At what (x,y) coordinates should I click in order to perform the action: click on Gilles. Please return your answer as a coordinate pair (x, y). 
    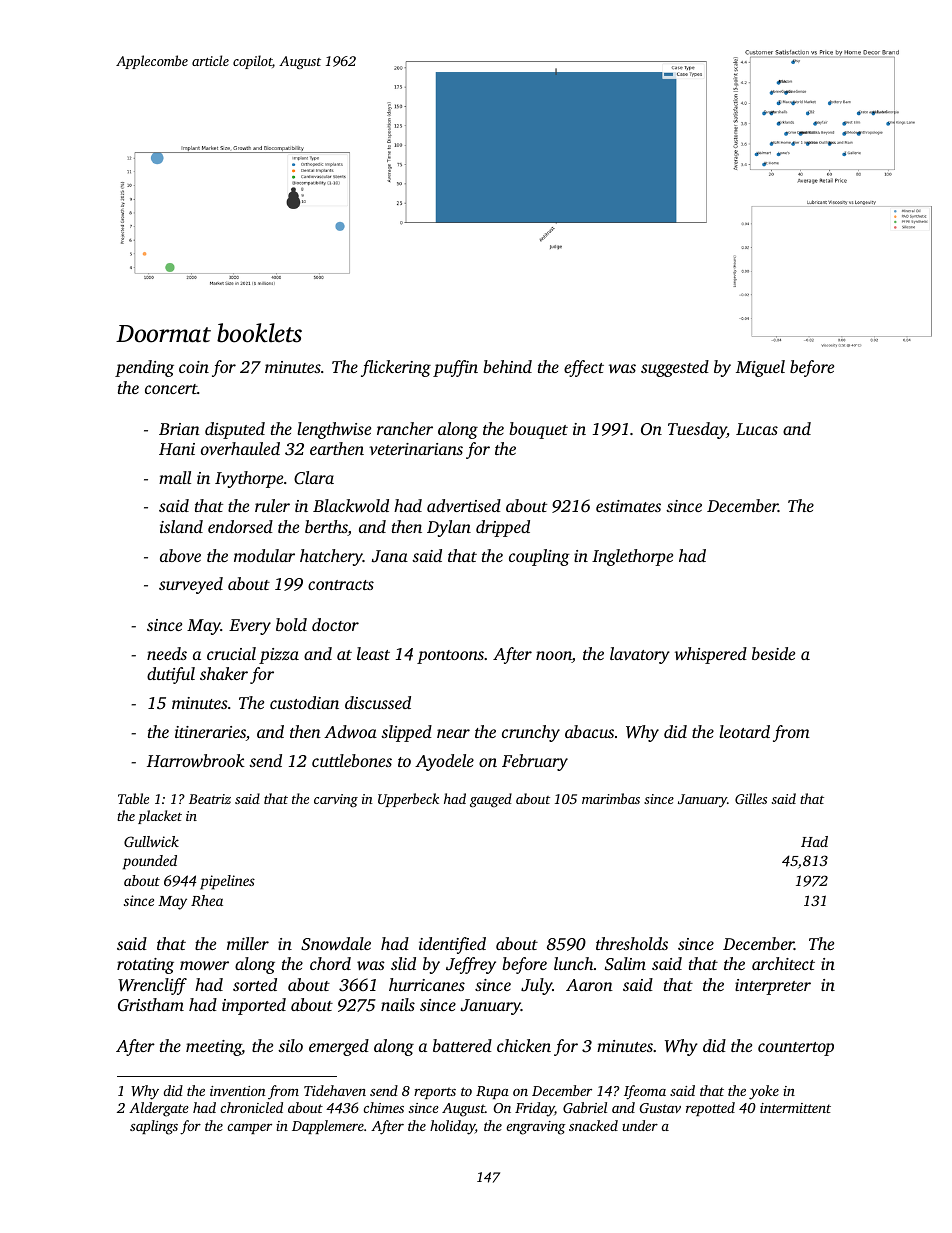
    Looking at the image, I should click on (751, 798).
